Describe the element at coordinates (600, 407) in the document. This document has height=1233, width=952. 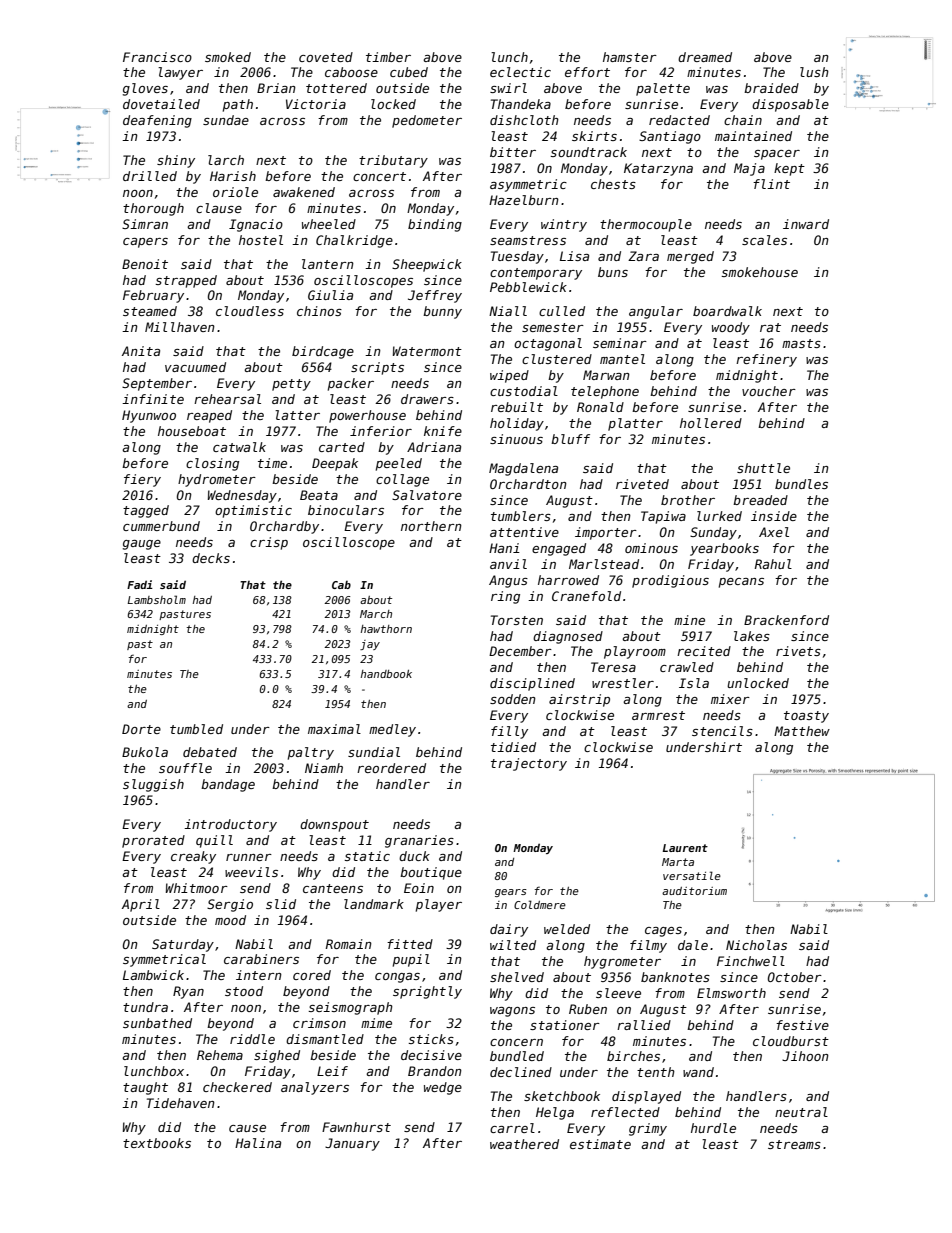
I see `Ronald` at that location.
